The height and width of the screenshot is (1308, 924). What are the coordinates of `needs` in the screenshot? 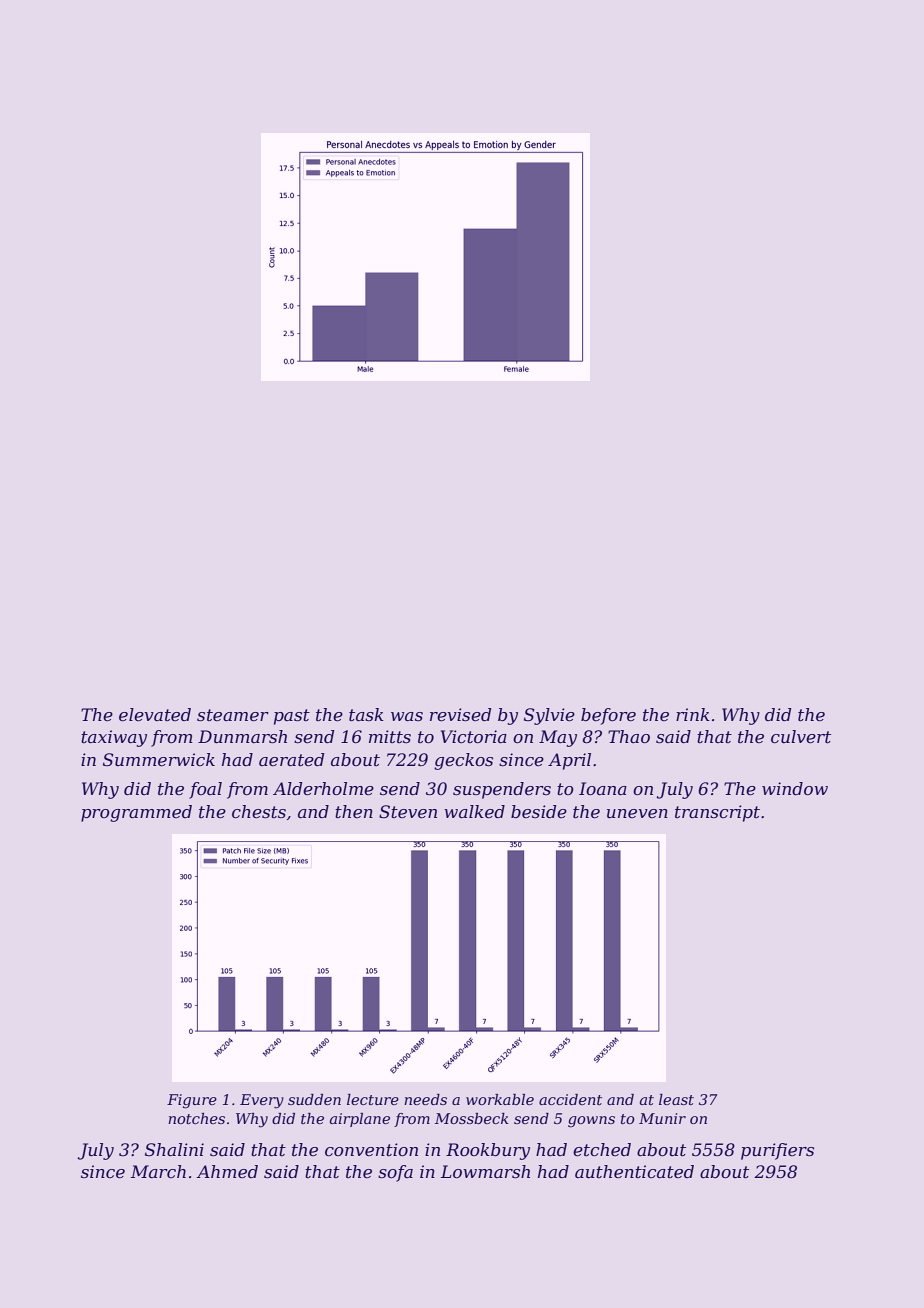 It's located at (425, 1099).
